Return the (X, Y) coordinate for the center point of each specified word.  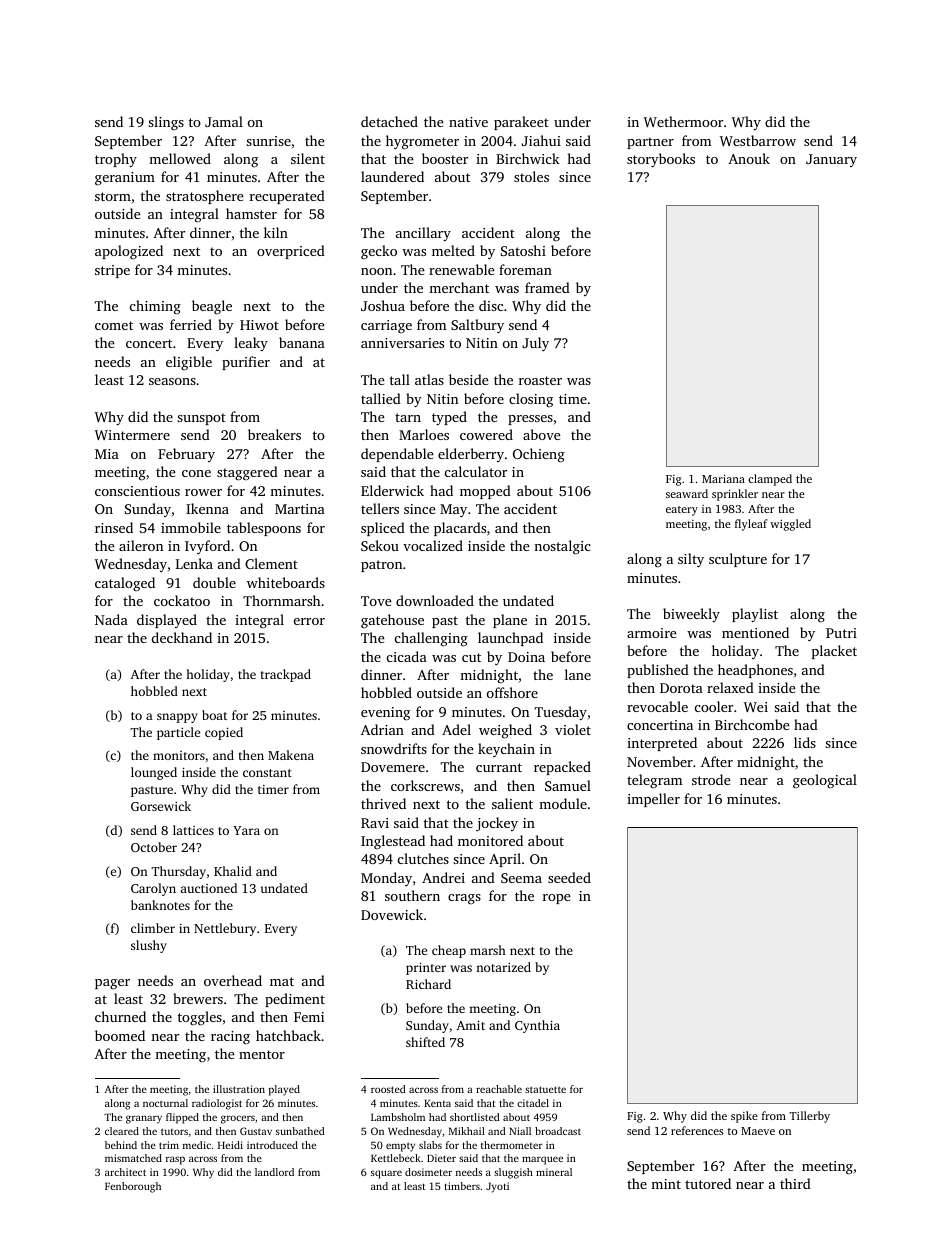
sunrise (268, 141)
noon (376, 271)
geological (825, 781)
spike (744, 1117)
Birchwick (528, 158)
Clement (271, 563)
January (831, 160)
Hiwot (259, 325)
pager (112, 984)
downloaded (435, 600)
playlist (755, 615)
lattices (193, 830)
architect (125, 1172)
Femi (309, 1017)
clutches (423, 858)
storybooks (661, 160)
